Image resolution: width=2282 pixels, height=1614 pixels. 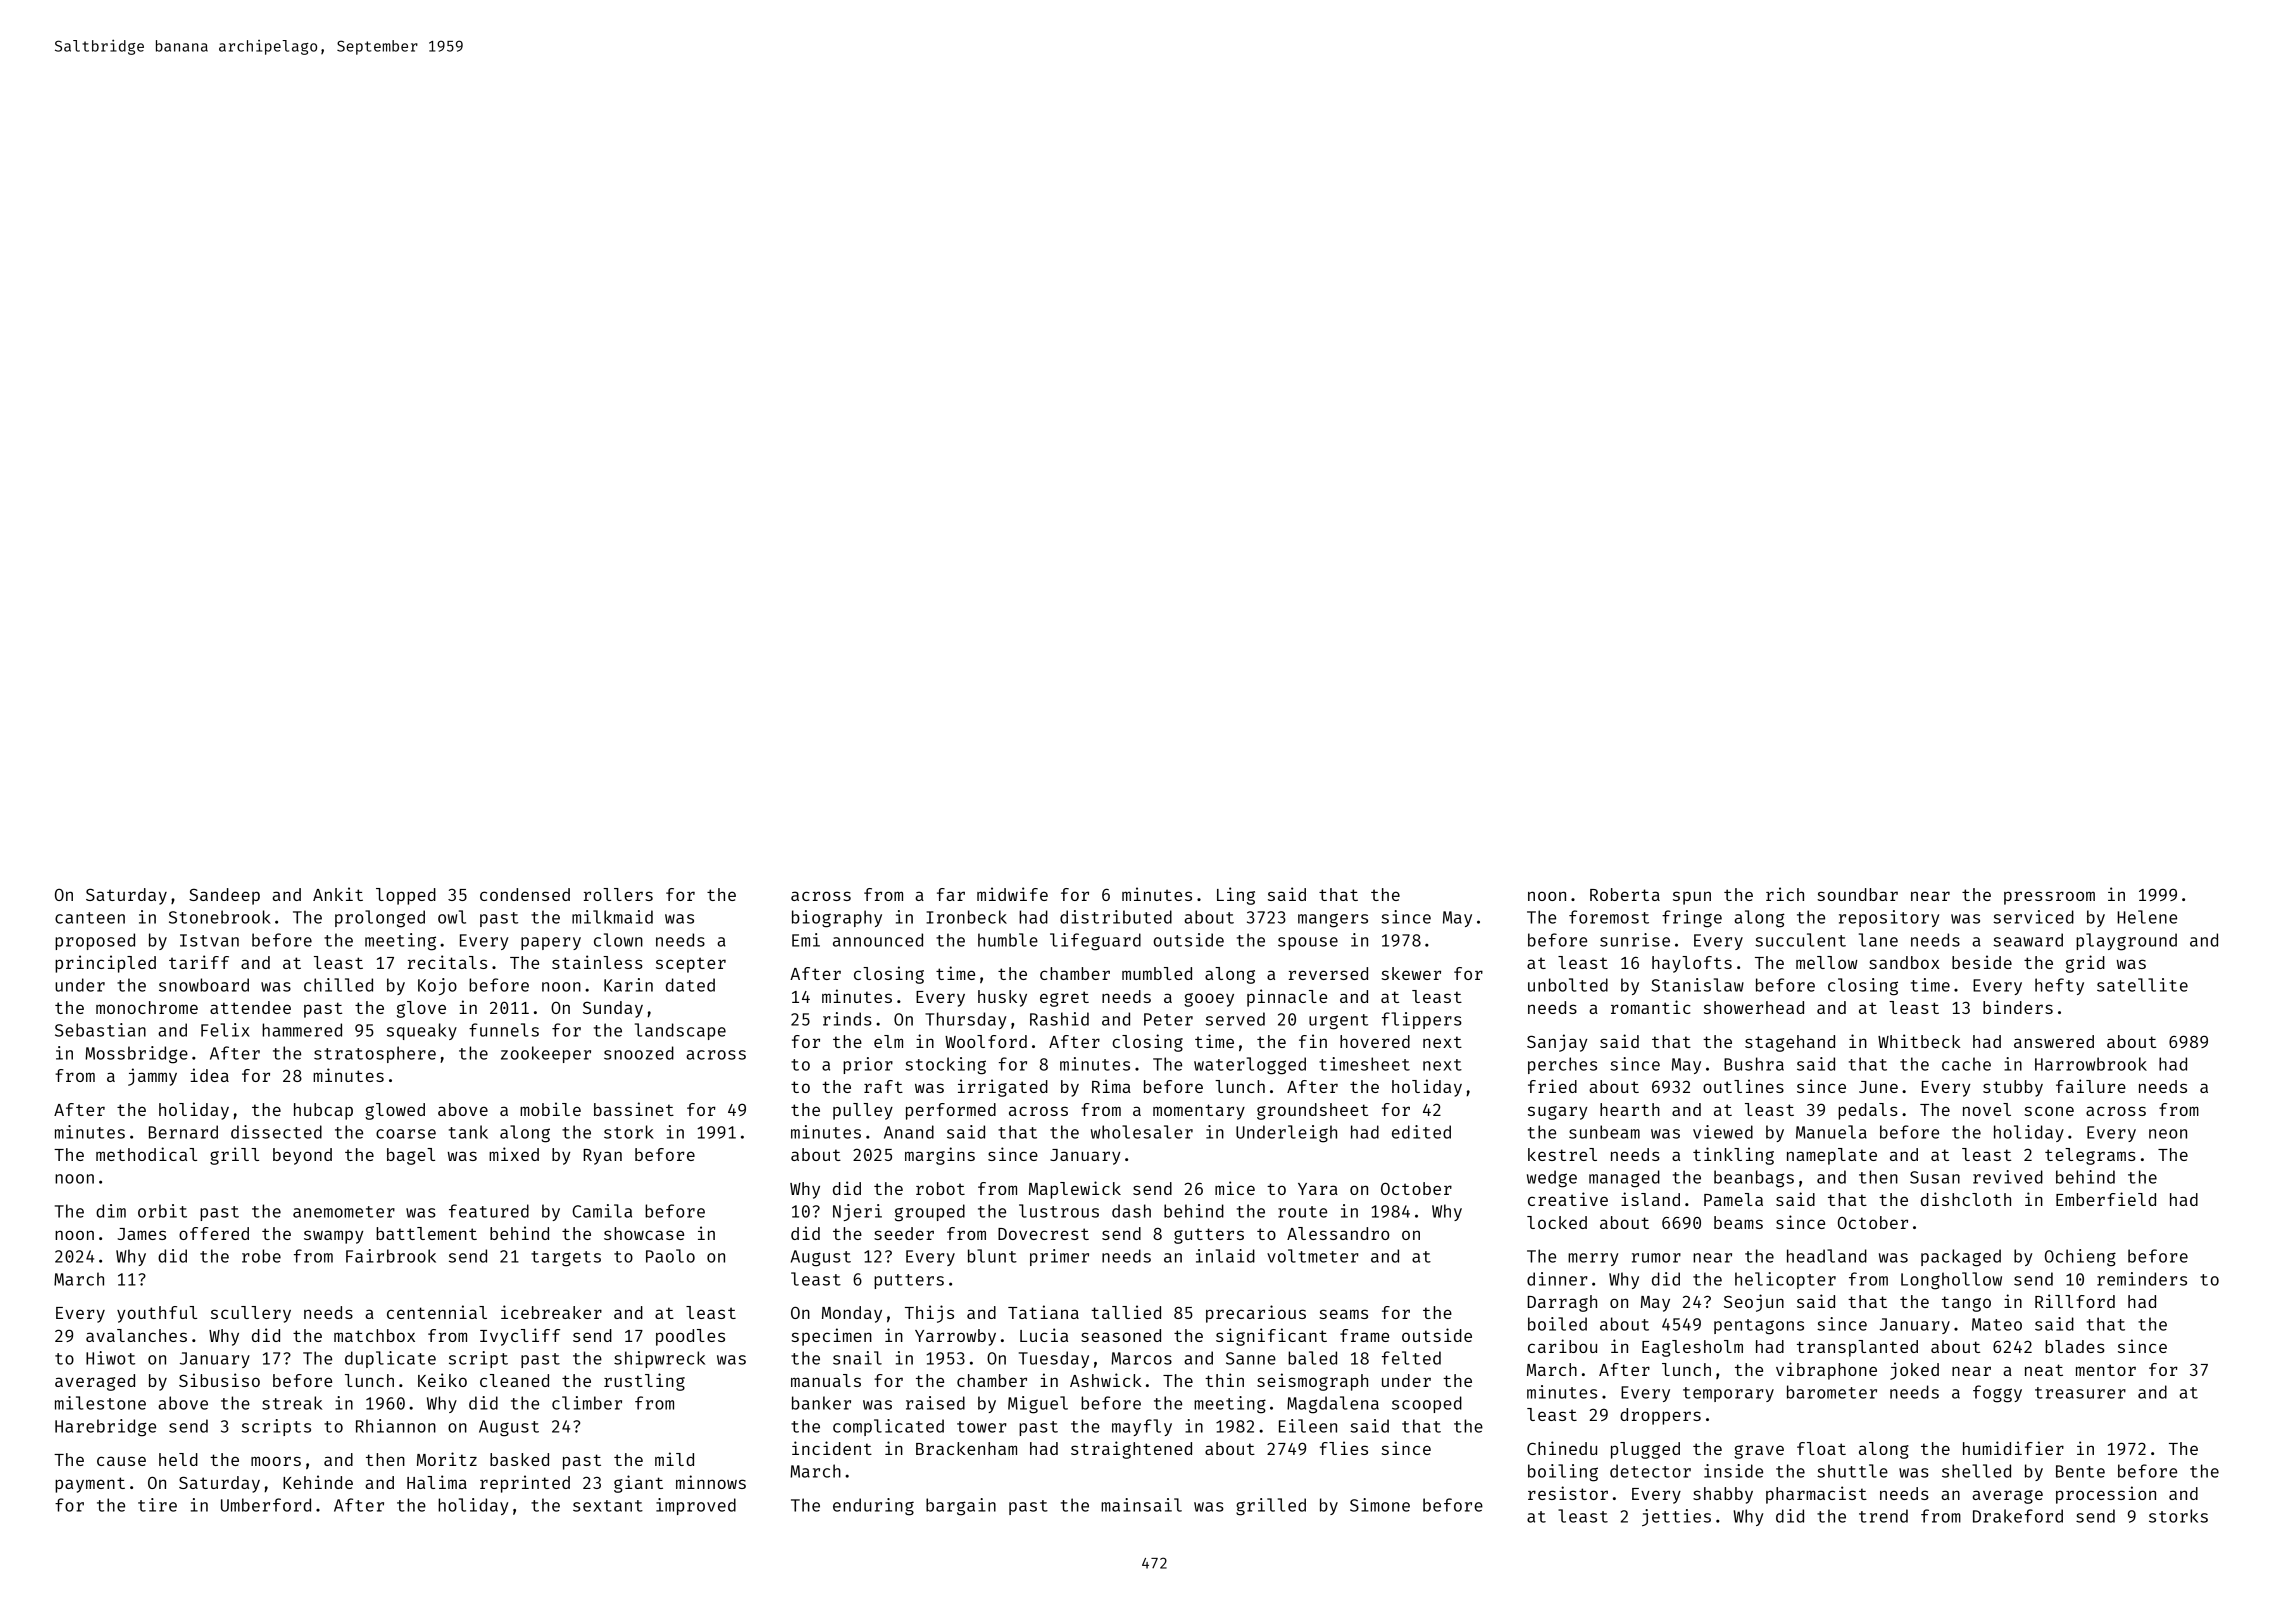 I want to click on fin, so click(x=1313, y=1041).
